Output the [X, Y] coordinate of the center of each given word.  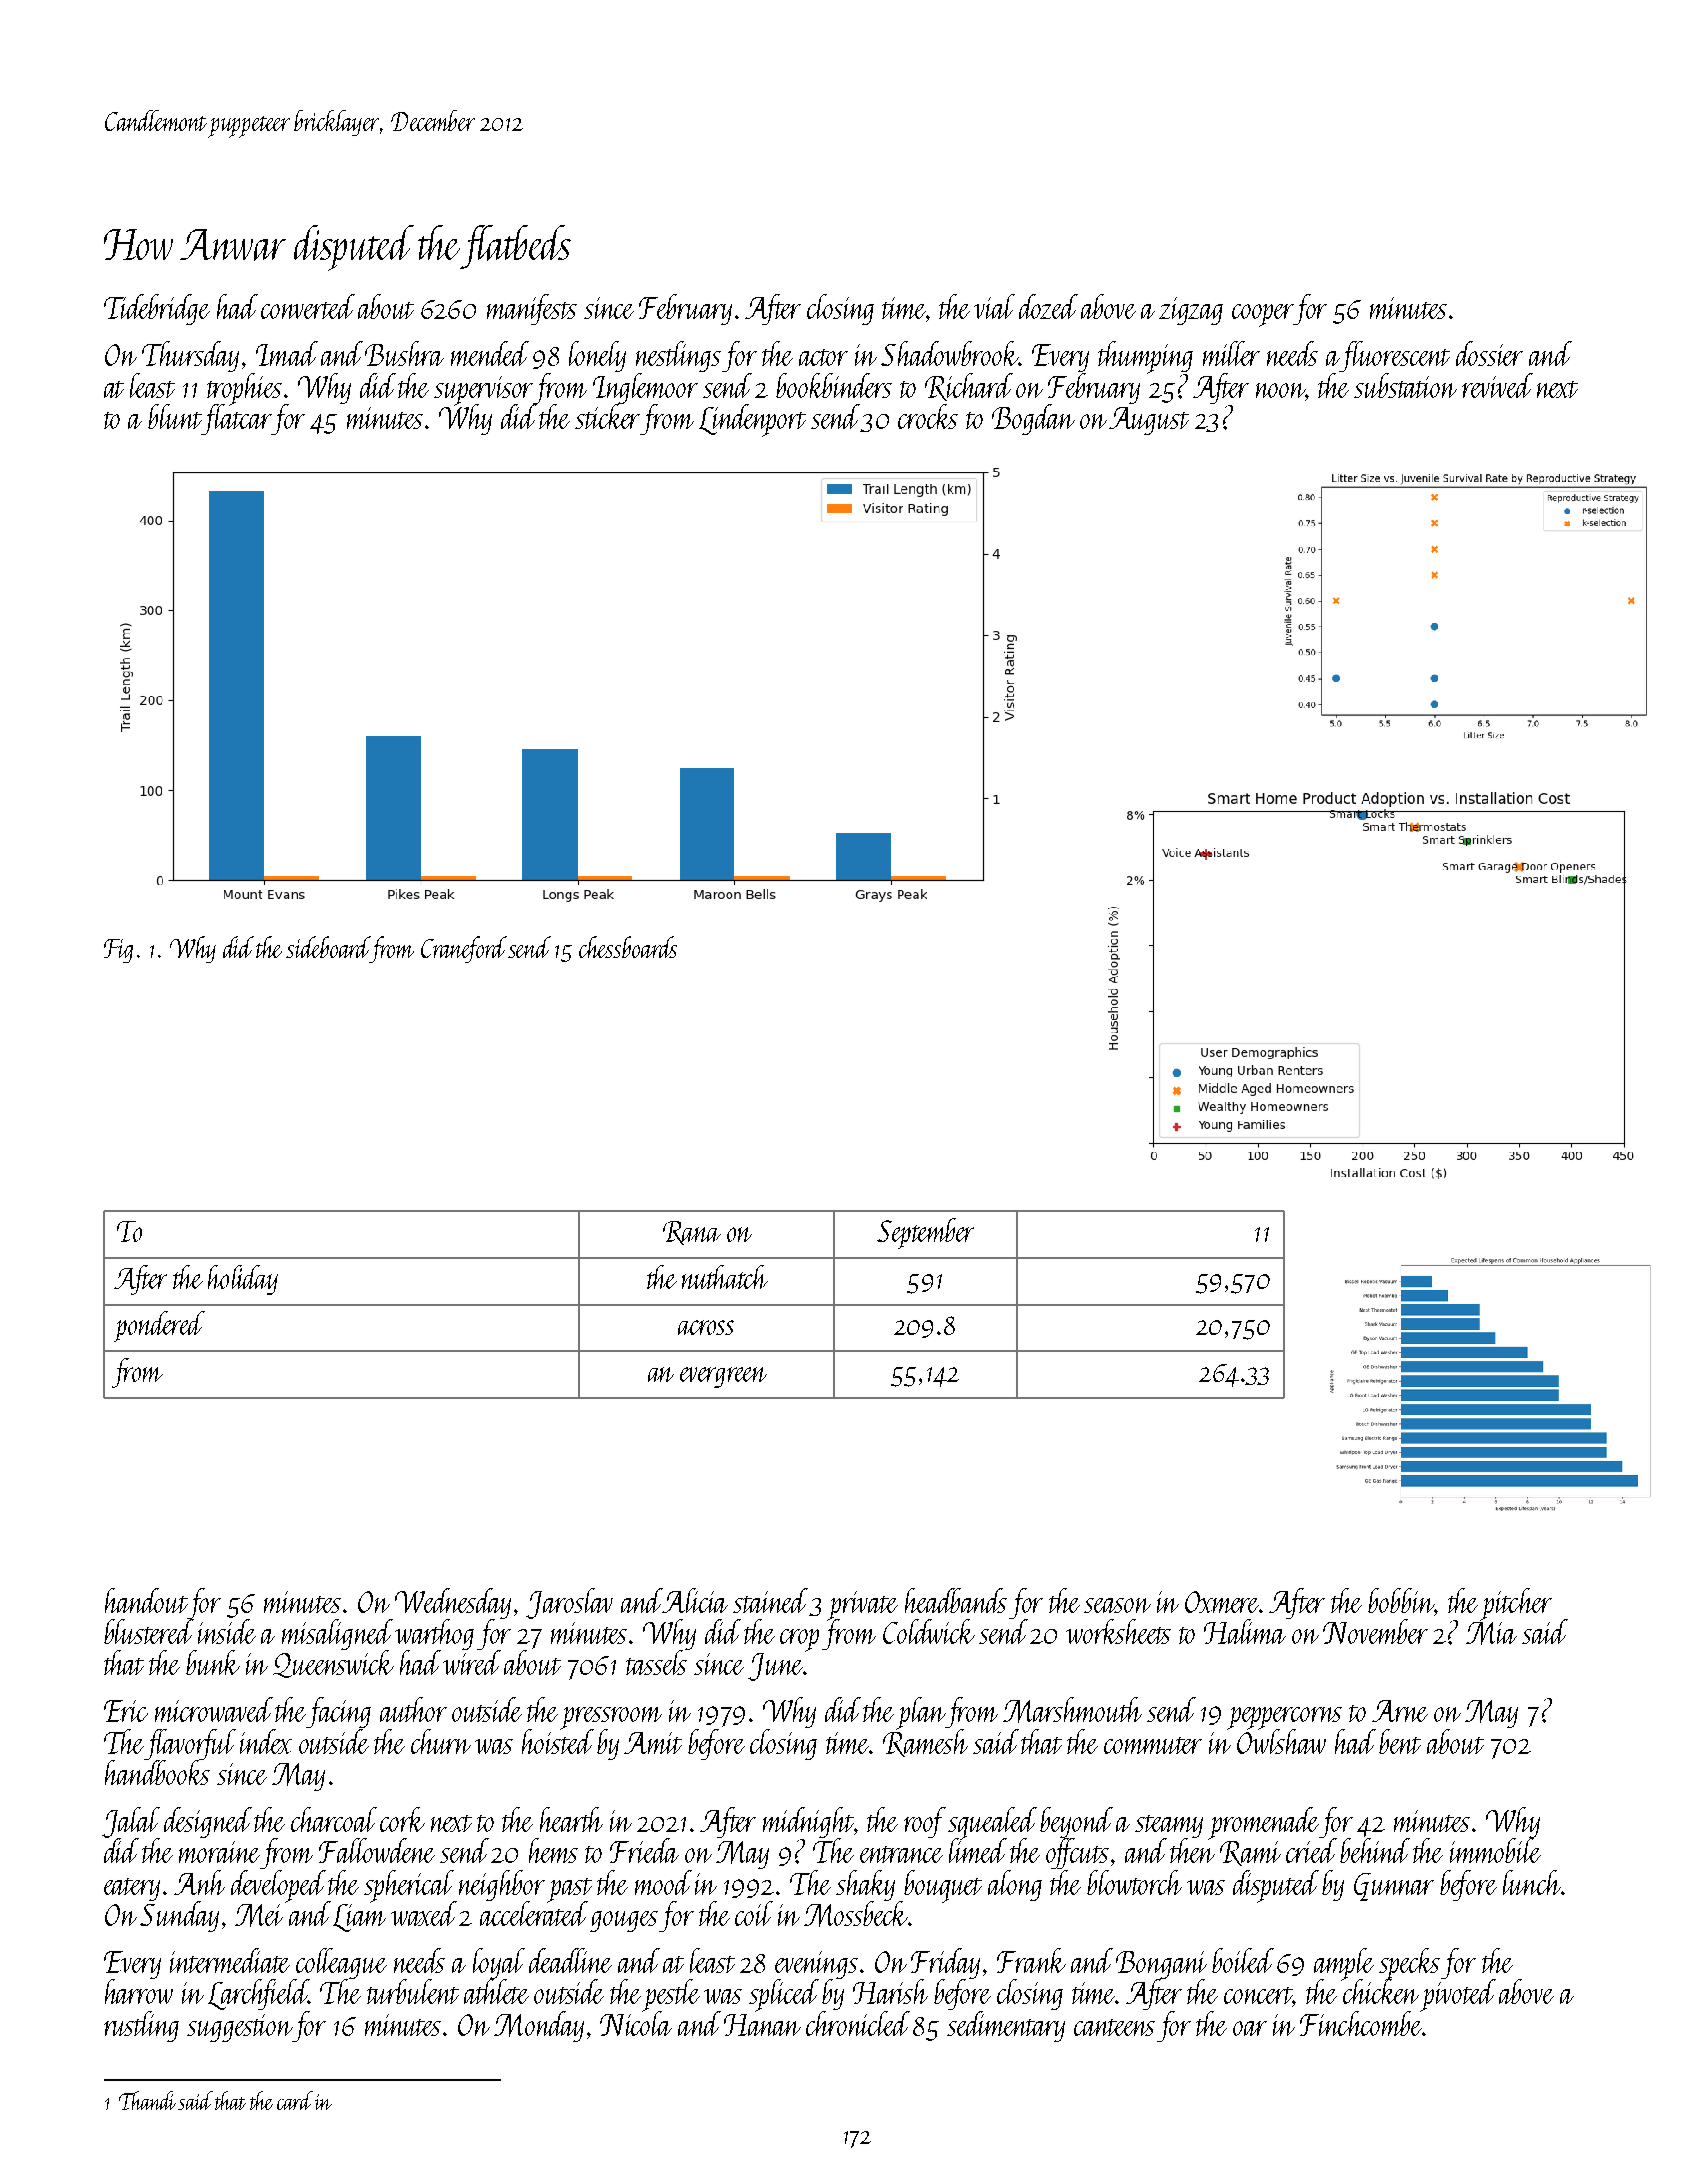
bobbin [1401, 1602]
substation [1405, 385]
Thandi [147, 2100]
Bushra [404, 353]
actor [823, 357]
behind [1375, 1850]
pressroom [611, 1718]
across [706, 1327]
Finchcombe [1361, 2023]
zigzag [1191, 311]
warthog [434, 1634]
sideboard [328, 947]
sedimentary [1006, 2026]
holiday [243, 1280]
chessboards [628, 947]
